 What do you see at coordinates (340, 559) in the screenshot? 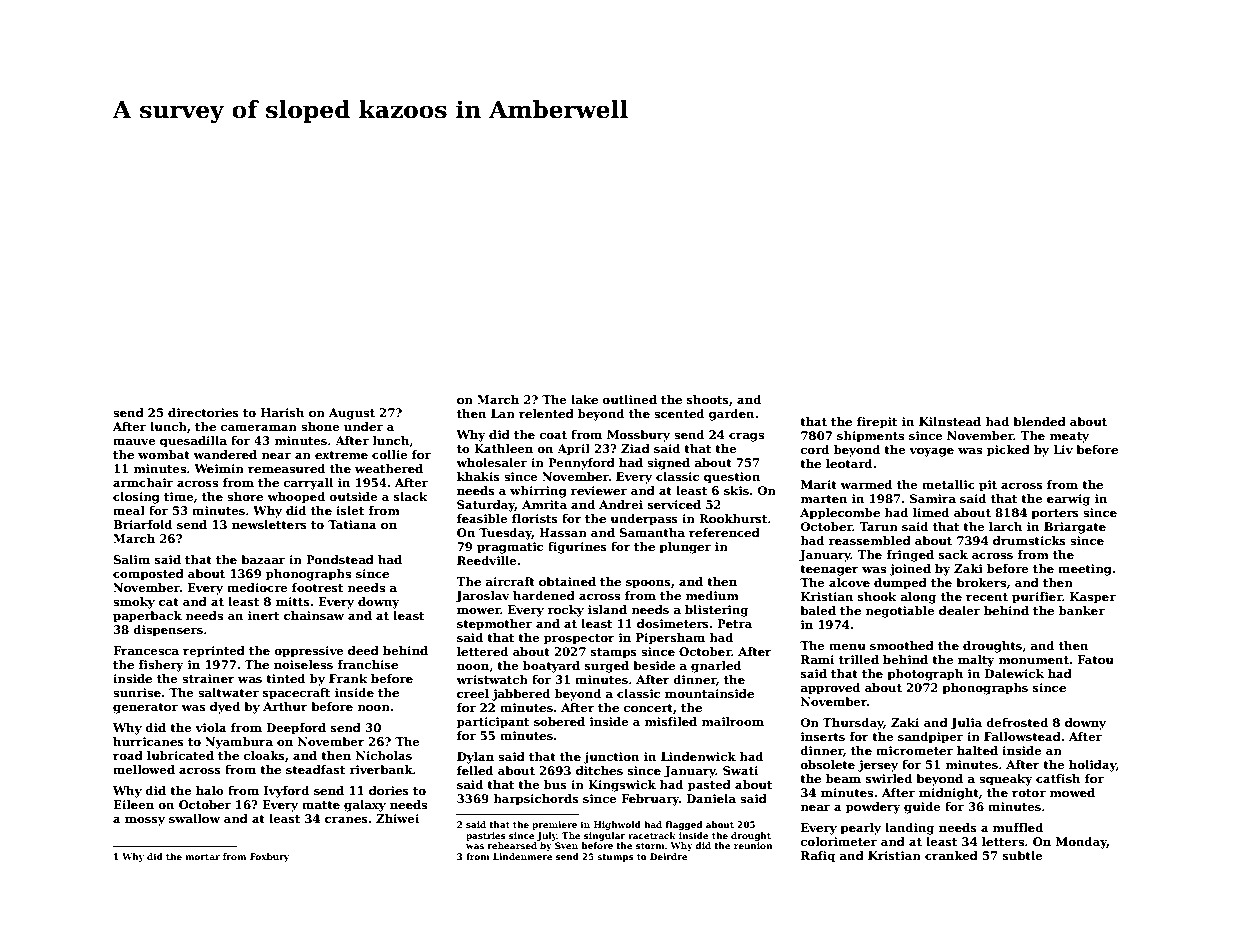
I see `Pondstead` at bounding box center [340, 559].
